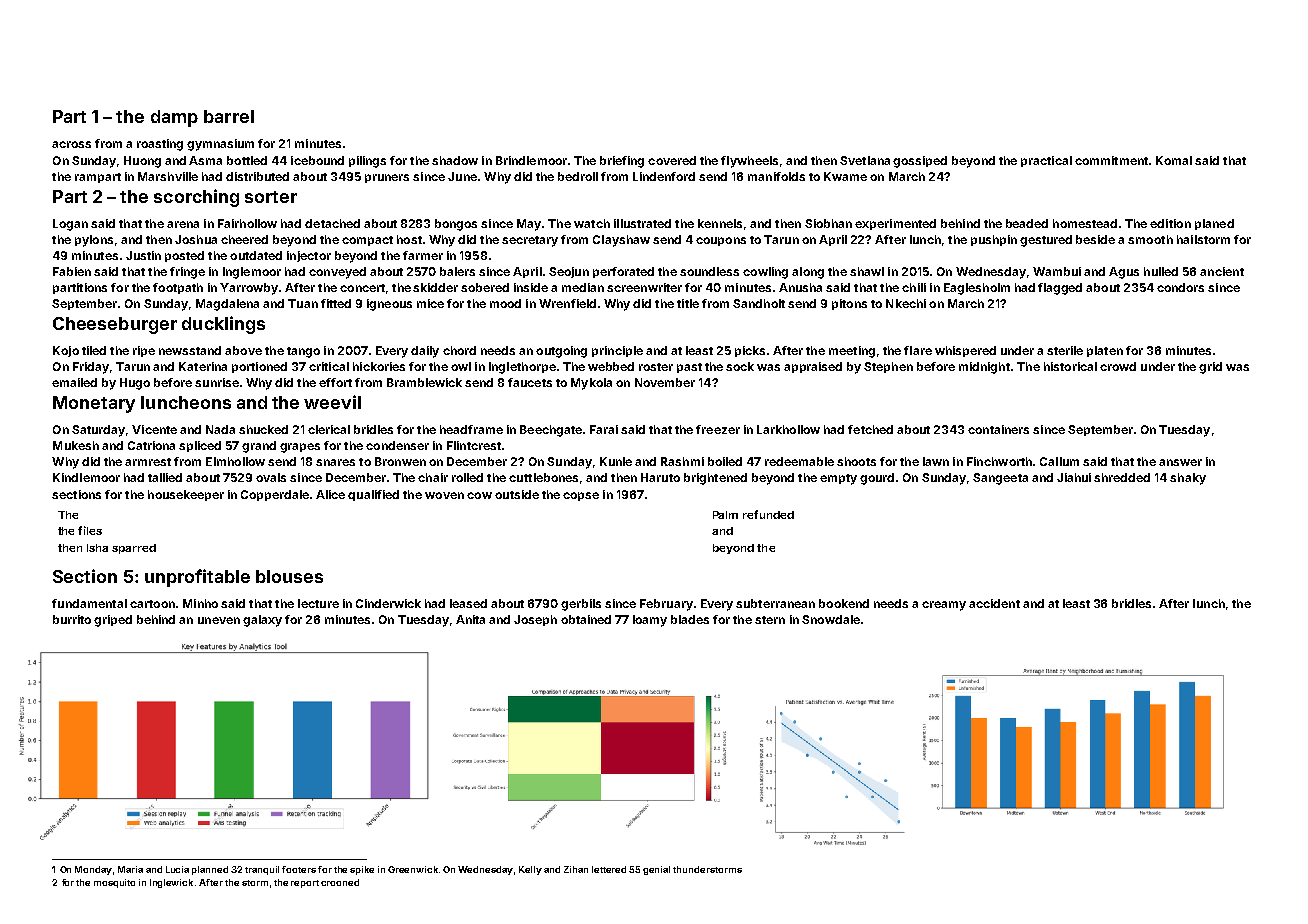 Image resolution: width=1308 pixels, height=924 pixels. Describe the element at coordinates (994, 603) in the page. I see `accident` at that location.
